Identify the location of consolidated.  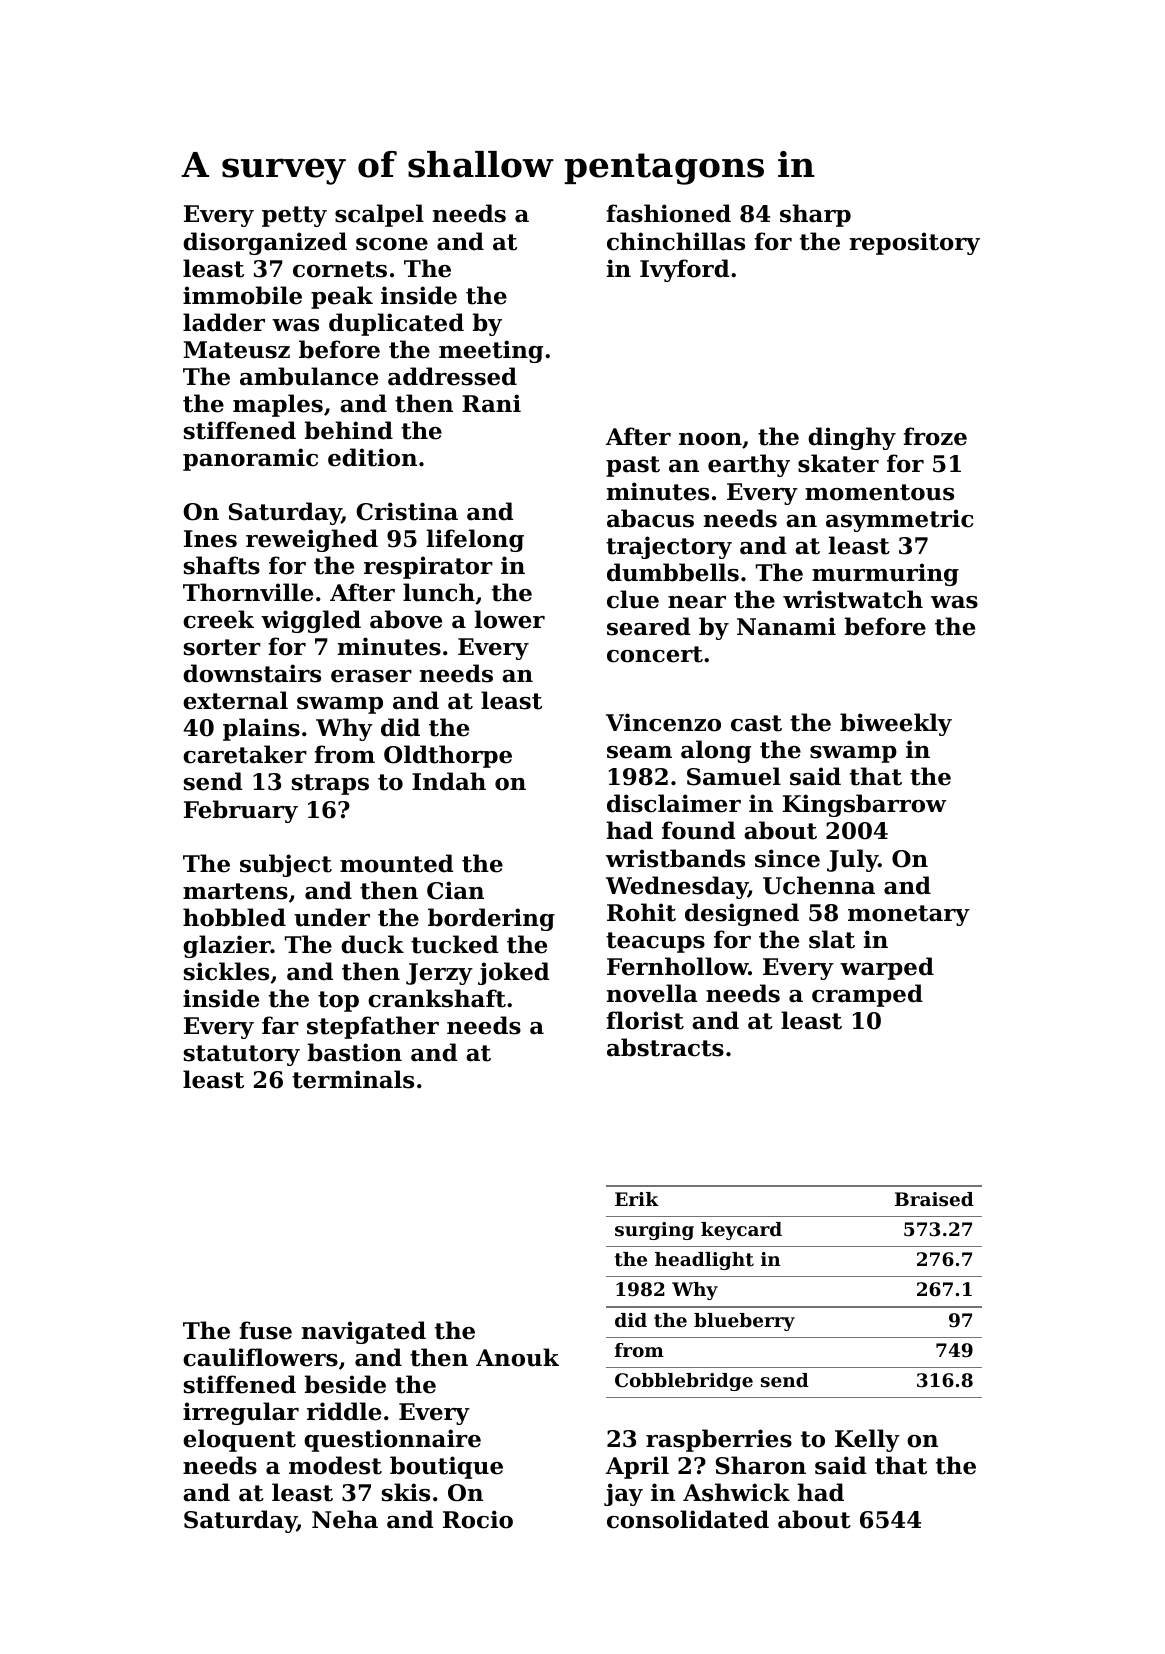
(688, 1519).
